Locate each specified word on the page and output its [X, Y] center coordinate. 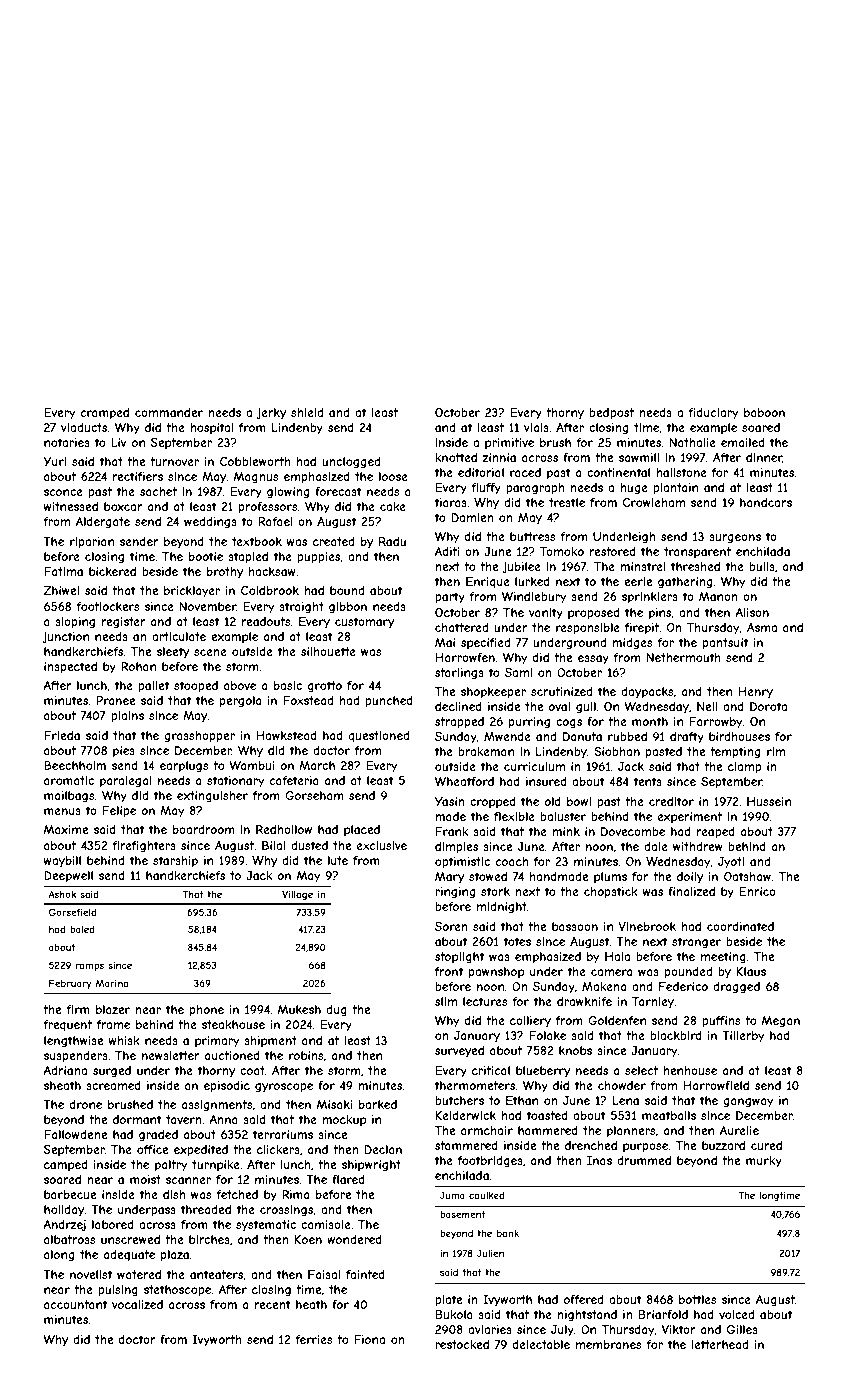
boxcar [123, 506]
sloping [75, 623]
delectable [541, 1344]
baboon [764, 412]
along [59, 1256]
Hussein [769, 801]
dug [336, 1011]
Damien [473, 517]
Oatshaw [747, 876]
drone [86, 1104]
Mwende [507, 736]
